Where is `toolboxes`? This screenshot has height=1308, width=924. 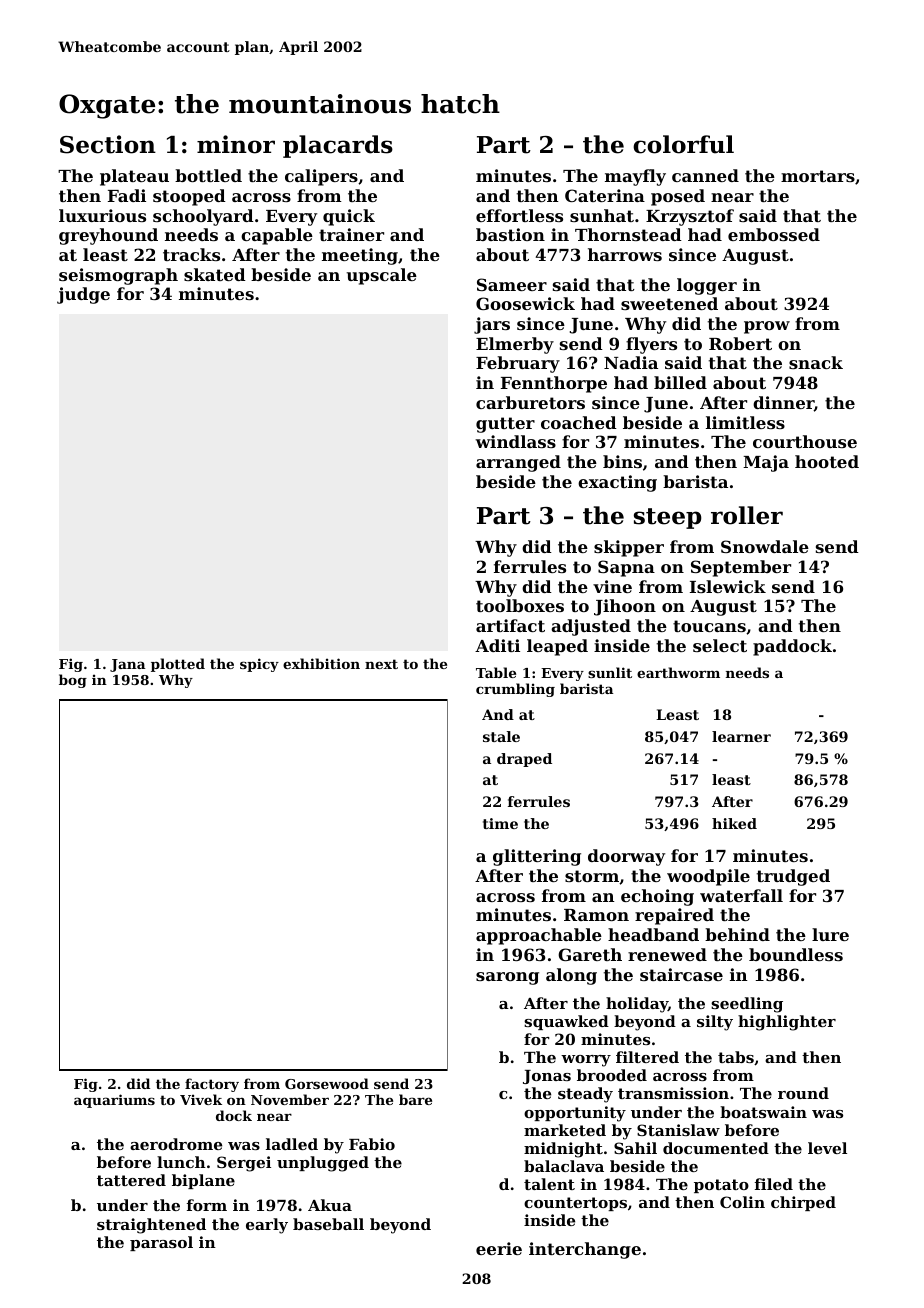 toolboxes is located at coordinates (520, 605).
